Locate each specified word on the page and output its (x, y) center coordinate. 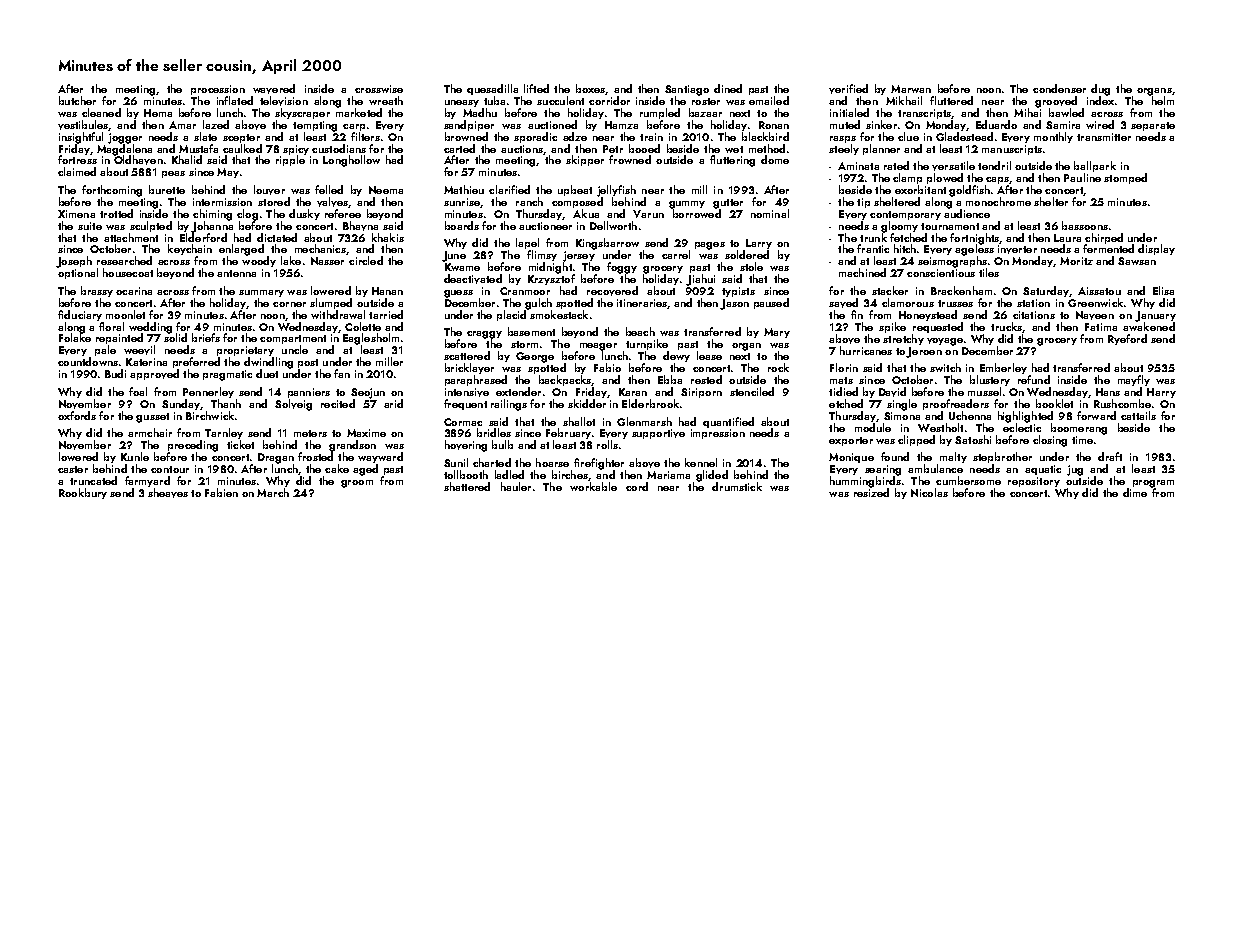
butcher (77, 100)
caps (997, 180)
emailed (769, 100)
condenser (1059, 88)
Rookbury (83, 493)
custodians (339, 148)
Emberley (1003, 368)
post (308, 363)
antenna (236, 273)
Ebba (670, 379)
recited (338, 403)
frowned (630, 159)
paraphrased (476, 380)
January (1155, 316)
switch (945, 367)
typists (738, 292)
